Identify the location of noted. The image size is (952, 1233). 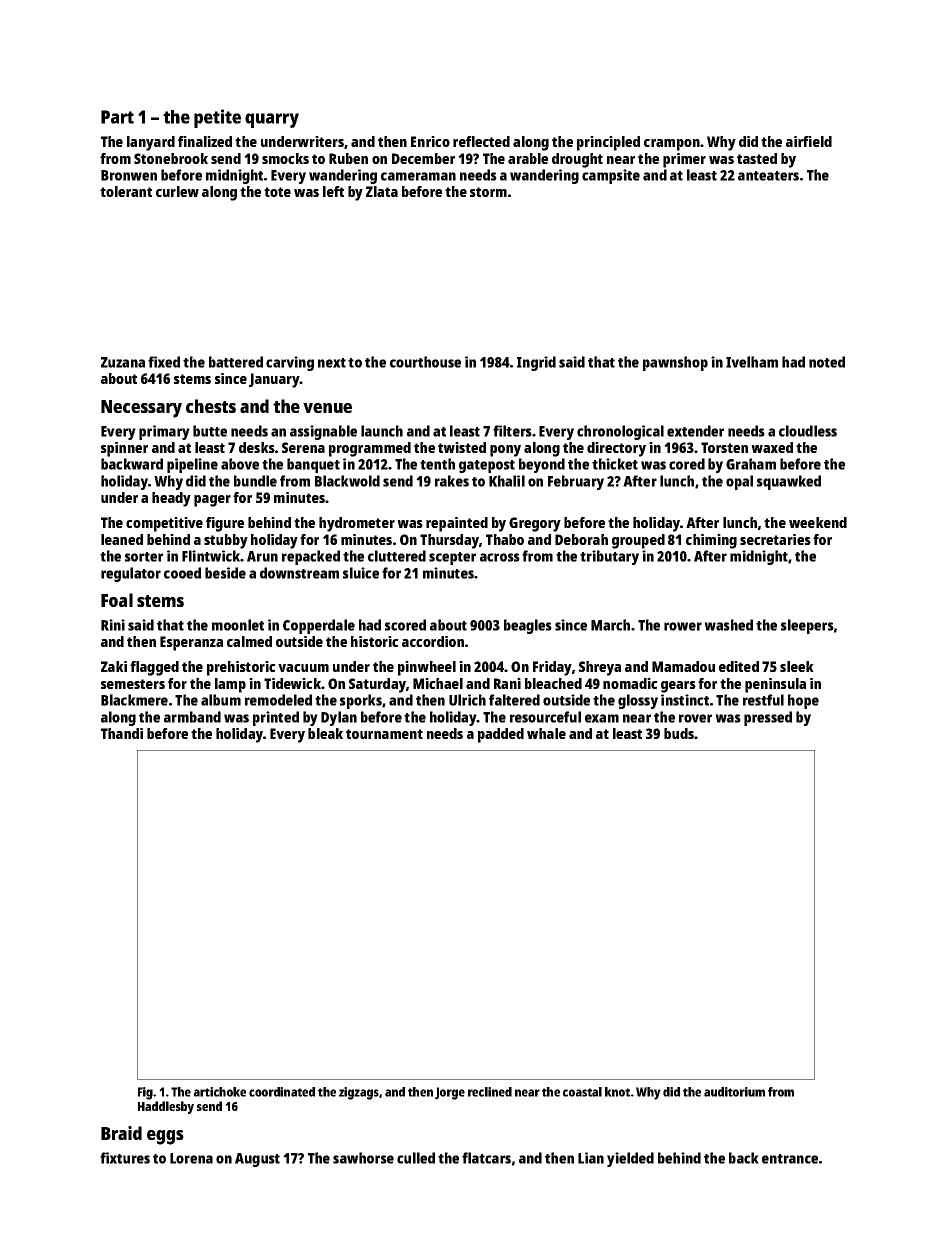
(827, 362).
